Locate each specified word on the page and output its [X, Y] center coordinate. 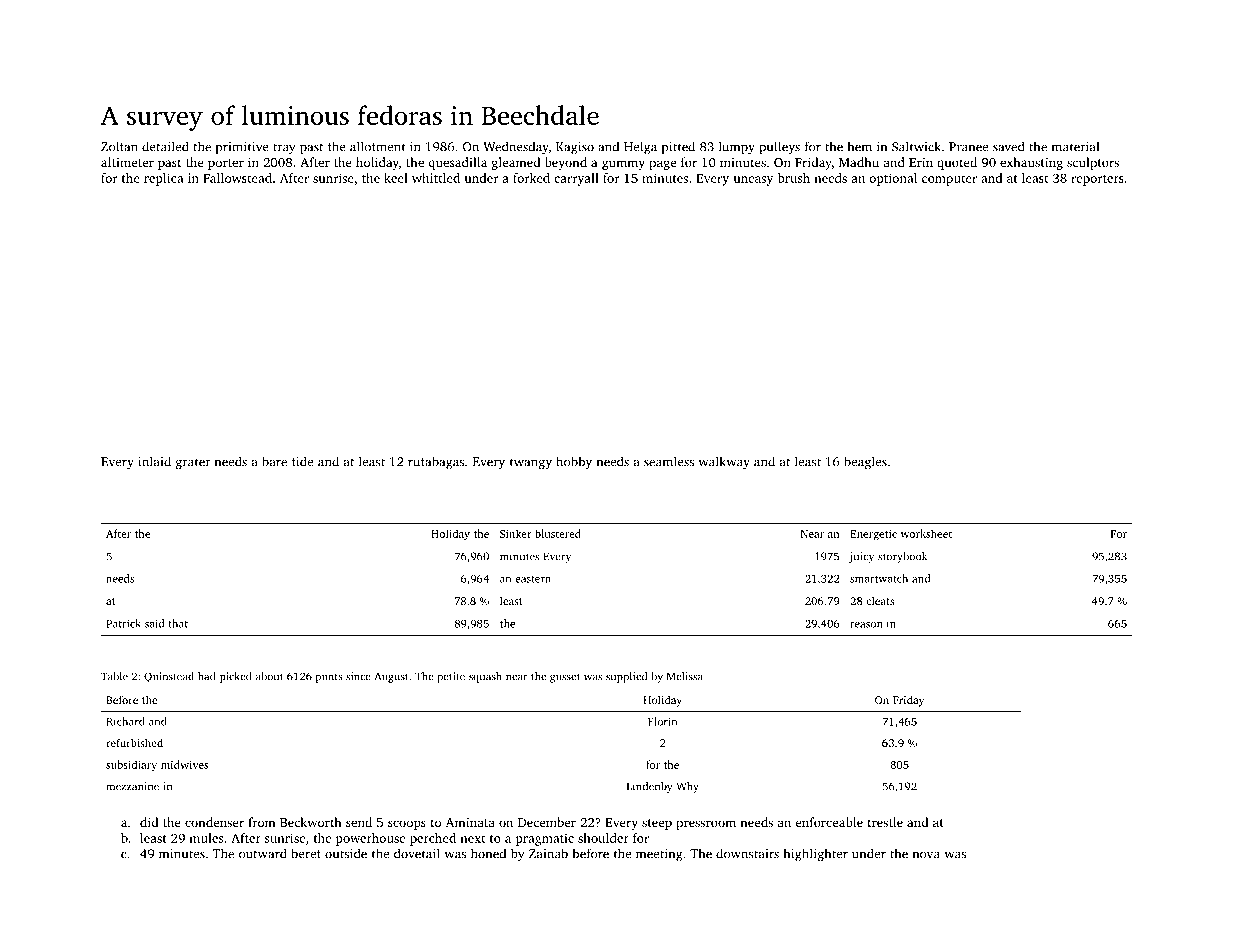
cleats [880, 600]
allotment [378, 146]
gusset [565, 678]
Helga [640, 147]
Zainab [548, 853]
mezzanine [132, 786]
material [1075, 146]
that [178, 623]
